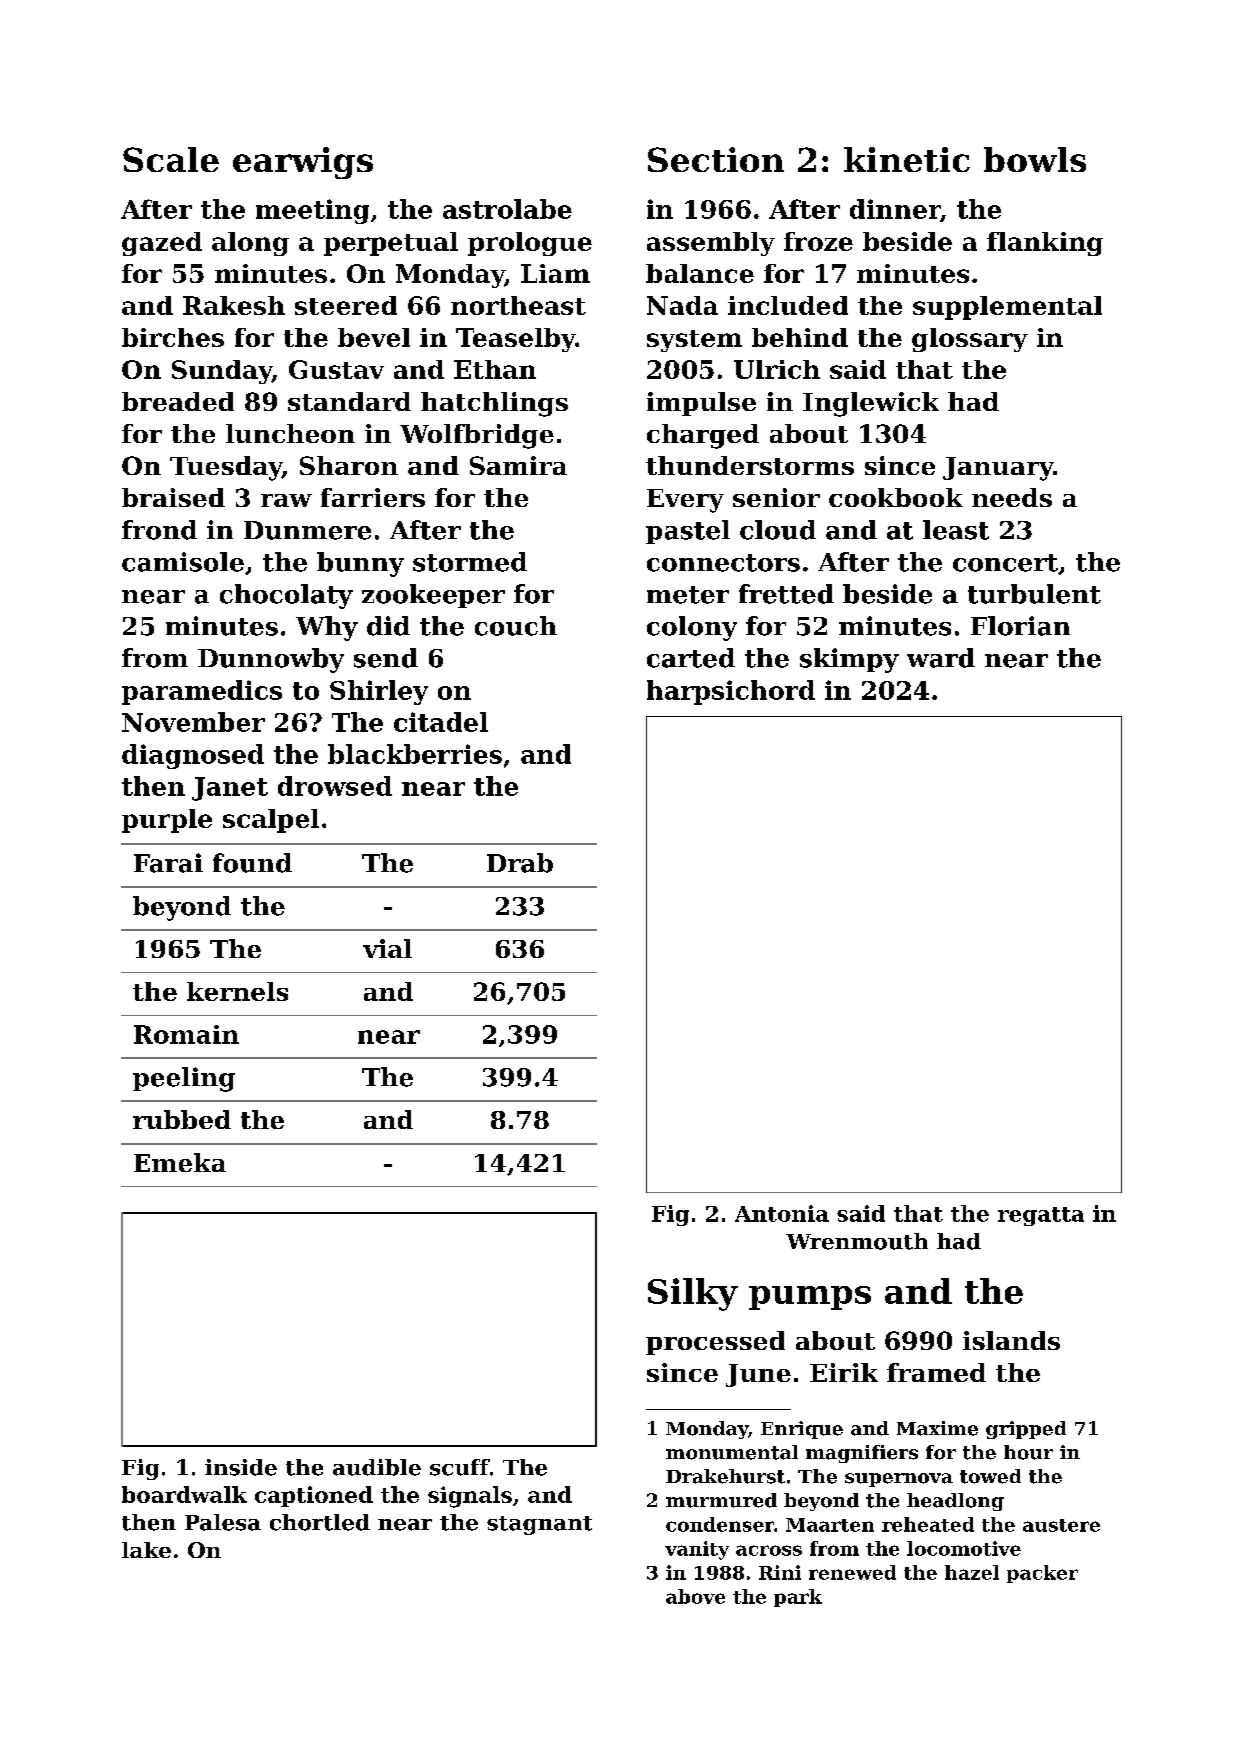 The width and height of the page is (1243, 1757). Describe the element at coordinates (162, 244) in the page. I see `gazed` at that location.
